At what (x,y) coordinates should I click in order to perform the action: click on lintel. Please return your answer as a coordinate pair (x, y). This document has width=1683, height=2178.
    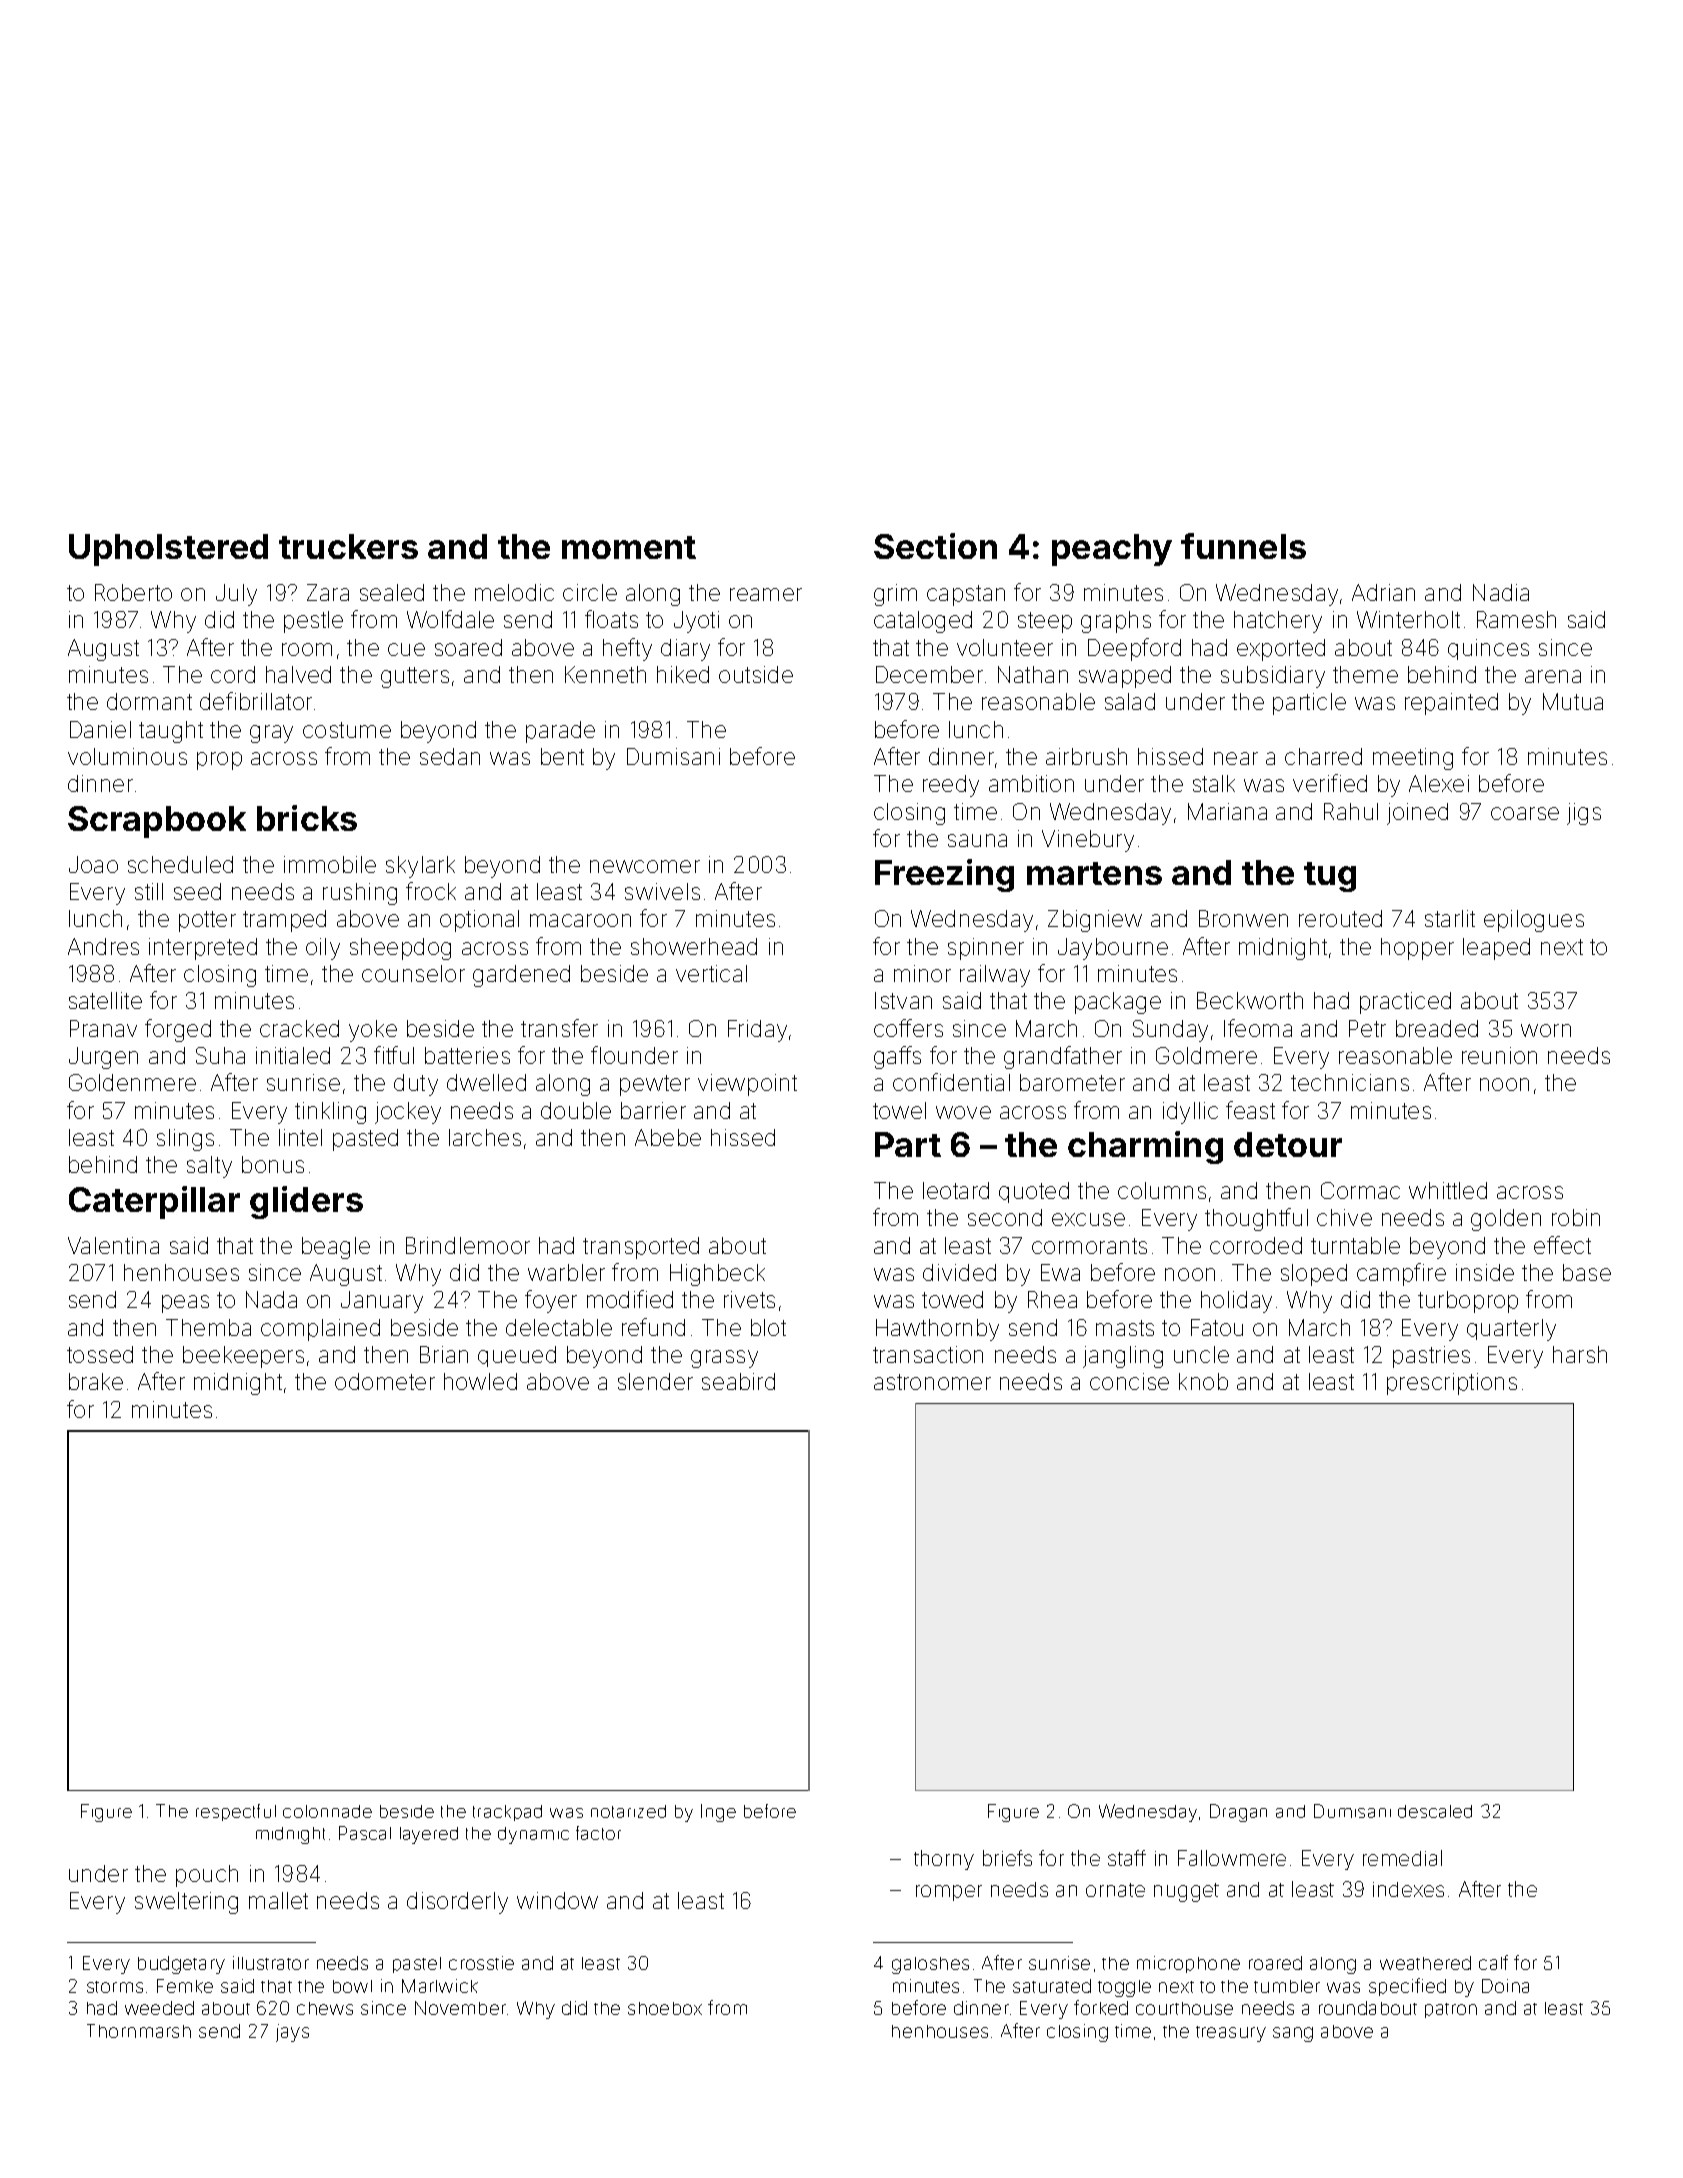
    Looking at the image, I should click on (300, 1137).
